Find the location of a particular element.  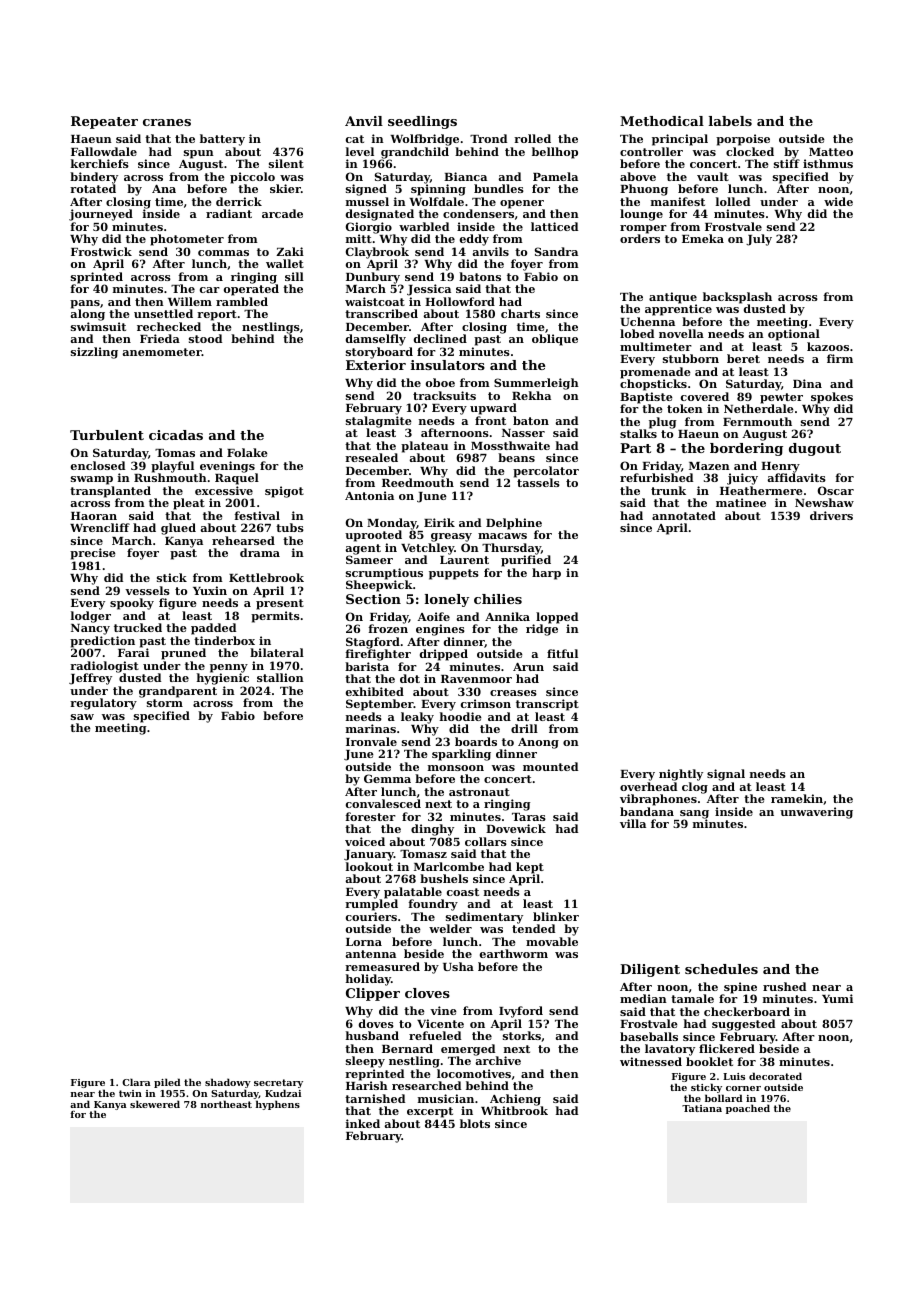

Tatiana is located at coordinates (702, 1108).
